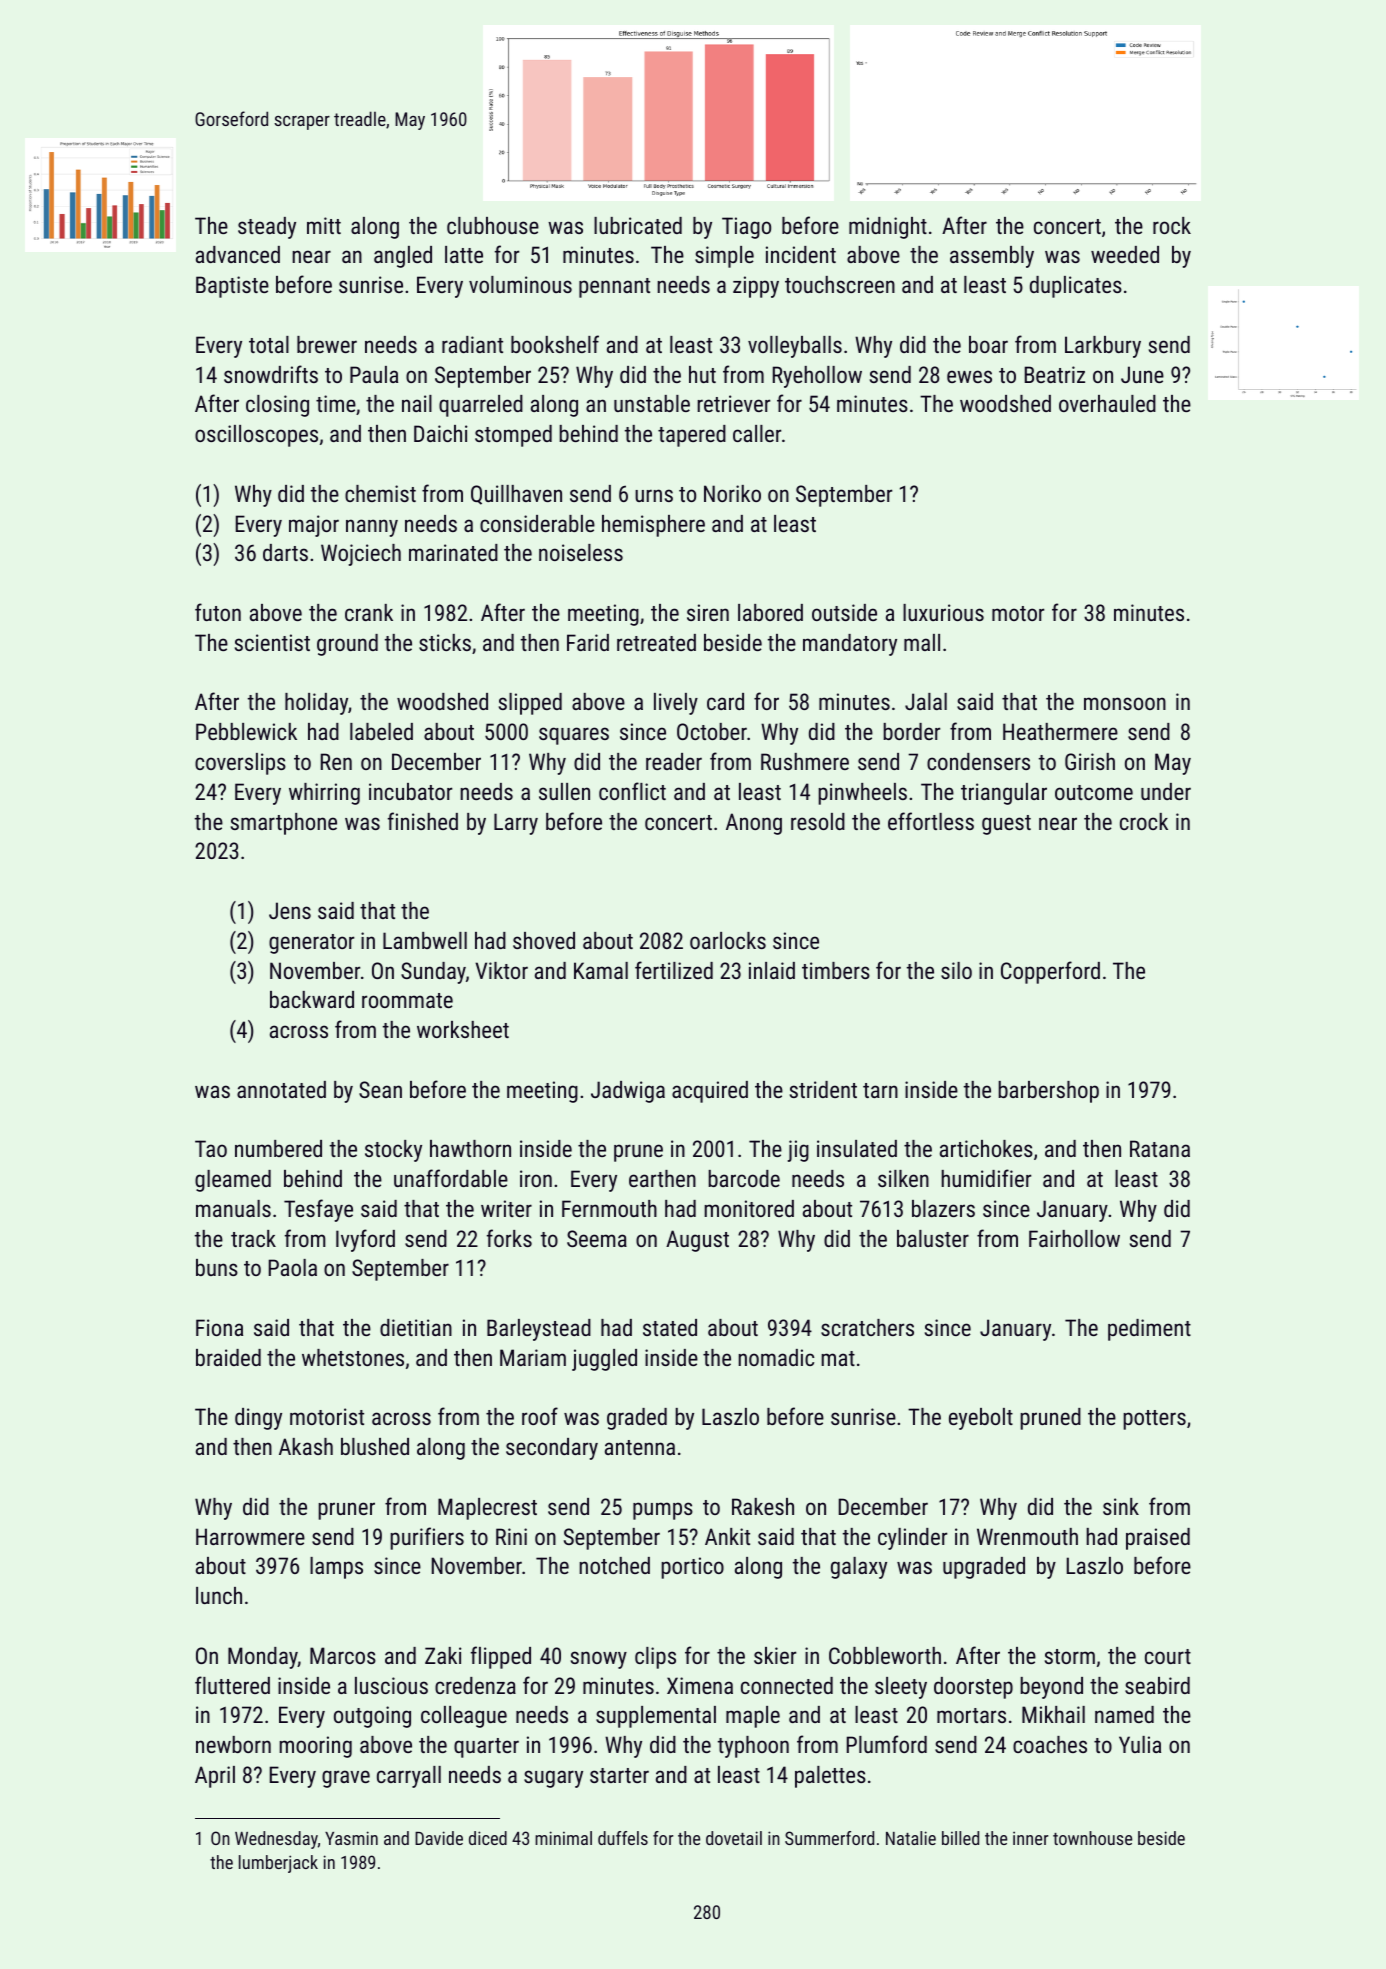  I want to click on Larkbury, so click(1103, 347).
